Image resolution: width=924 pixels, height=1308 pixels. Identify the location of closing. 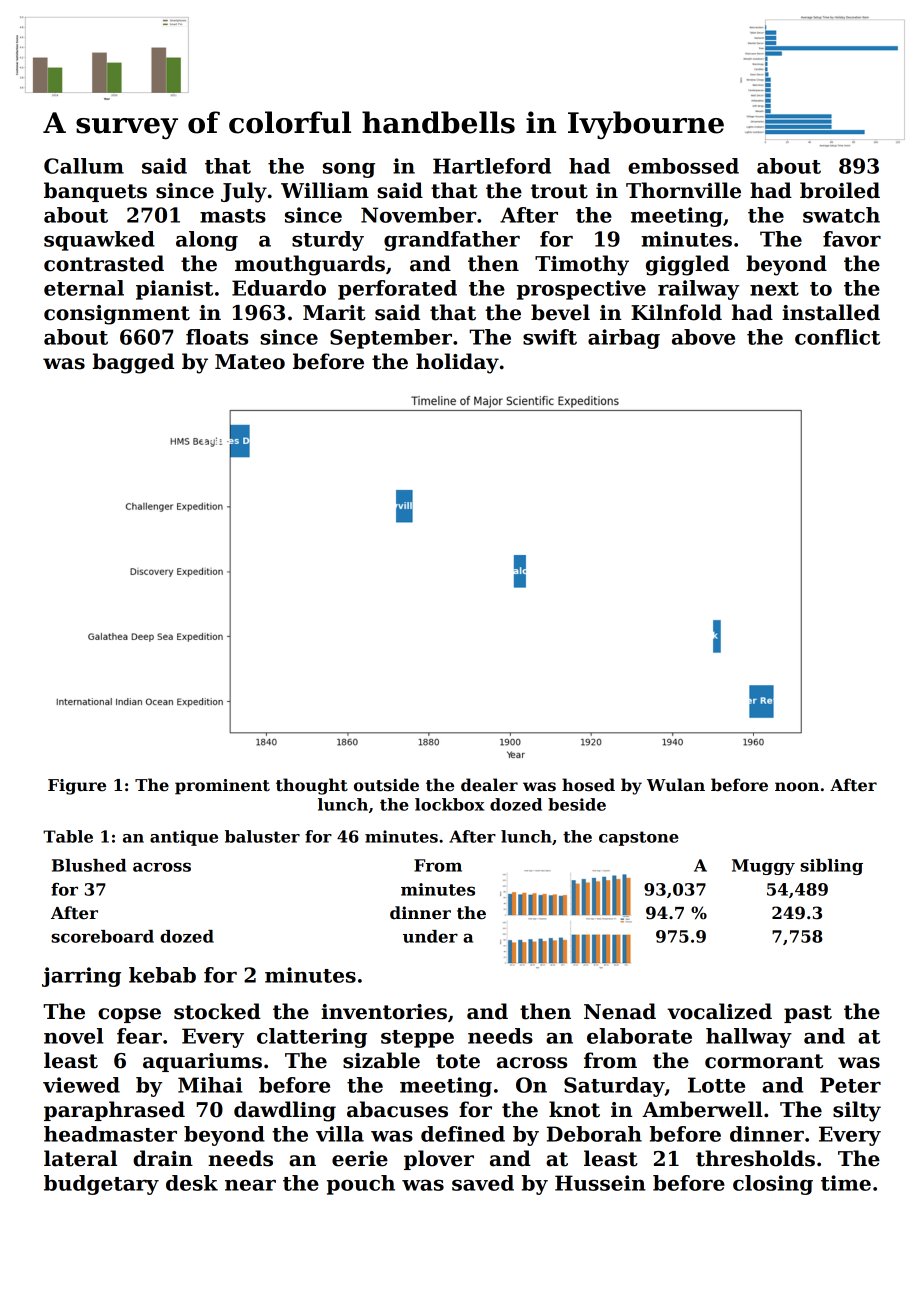
(773, 1185).
